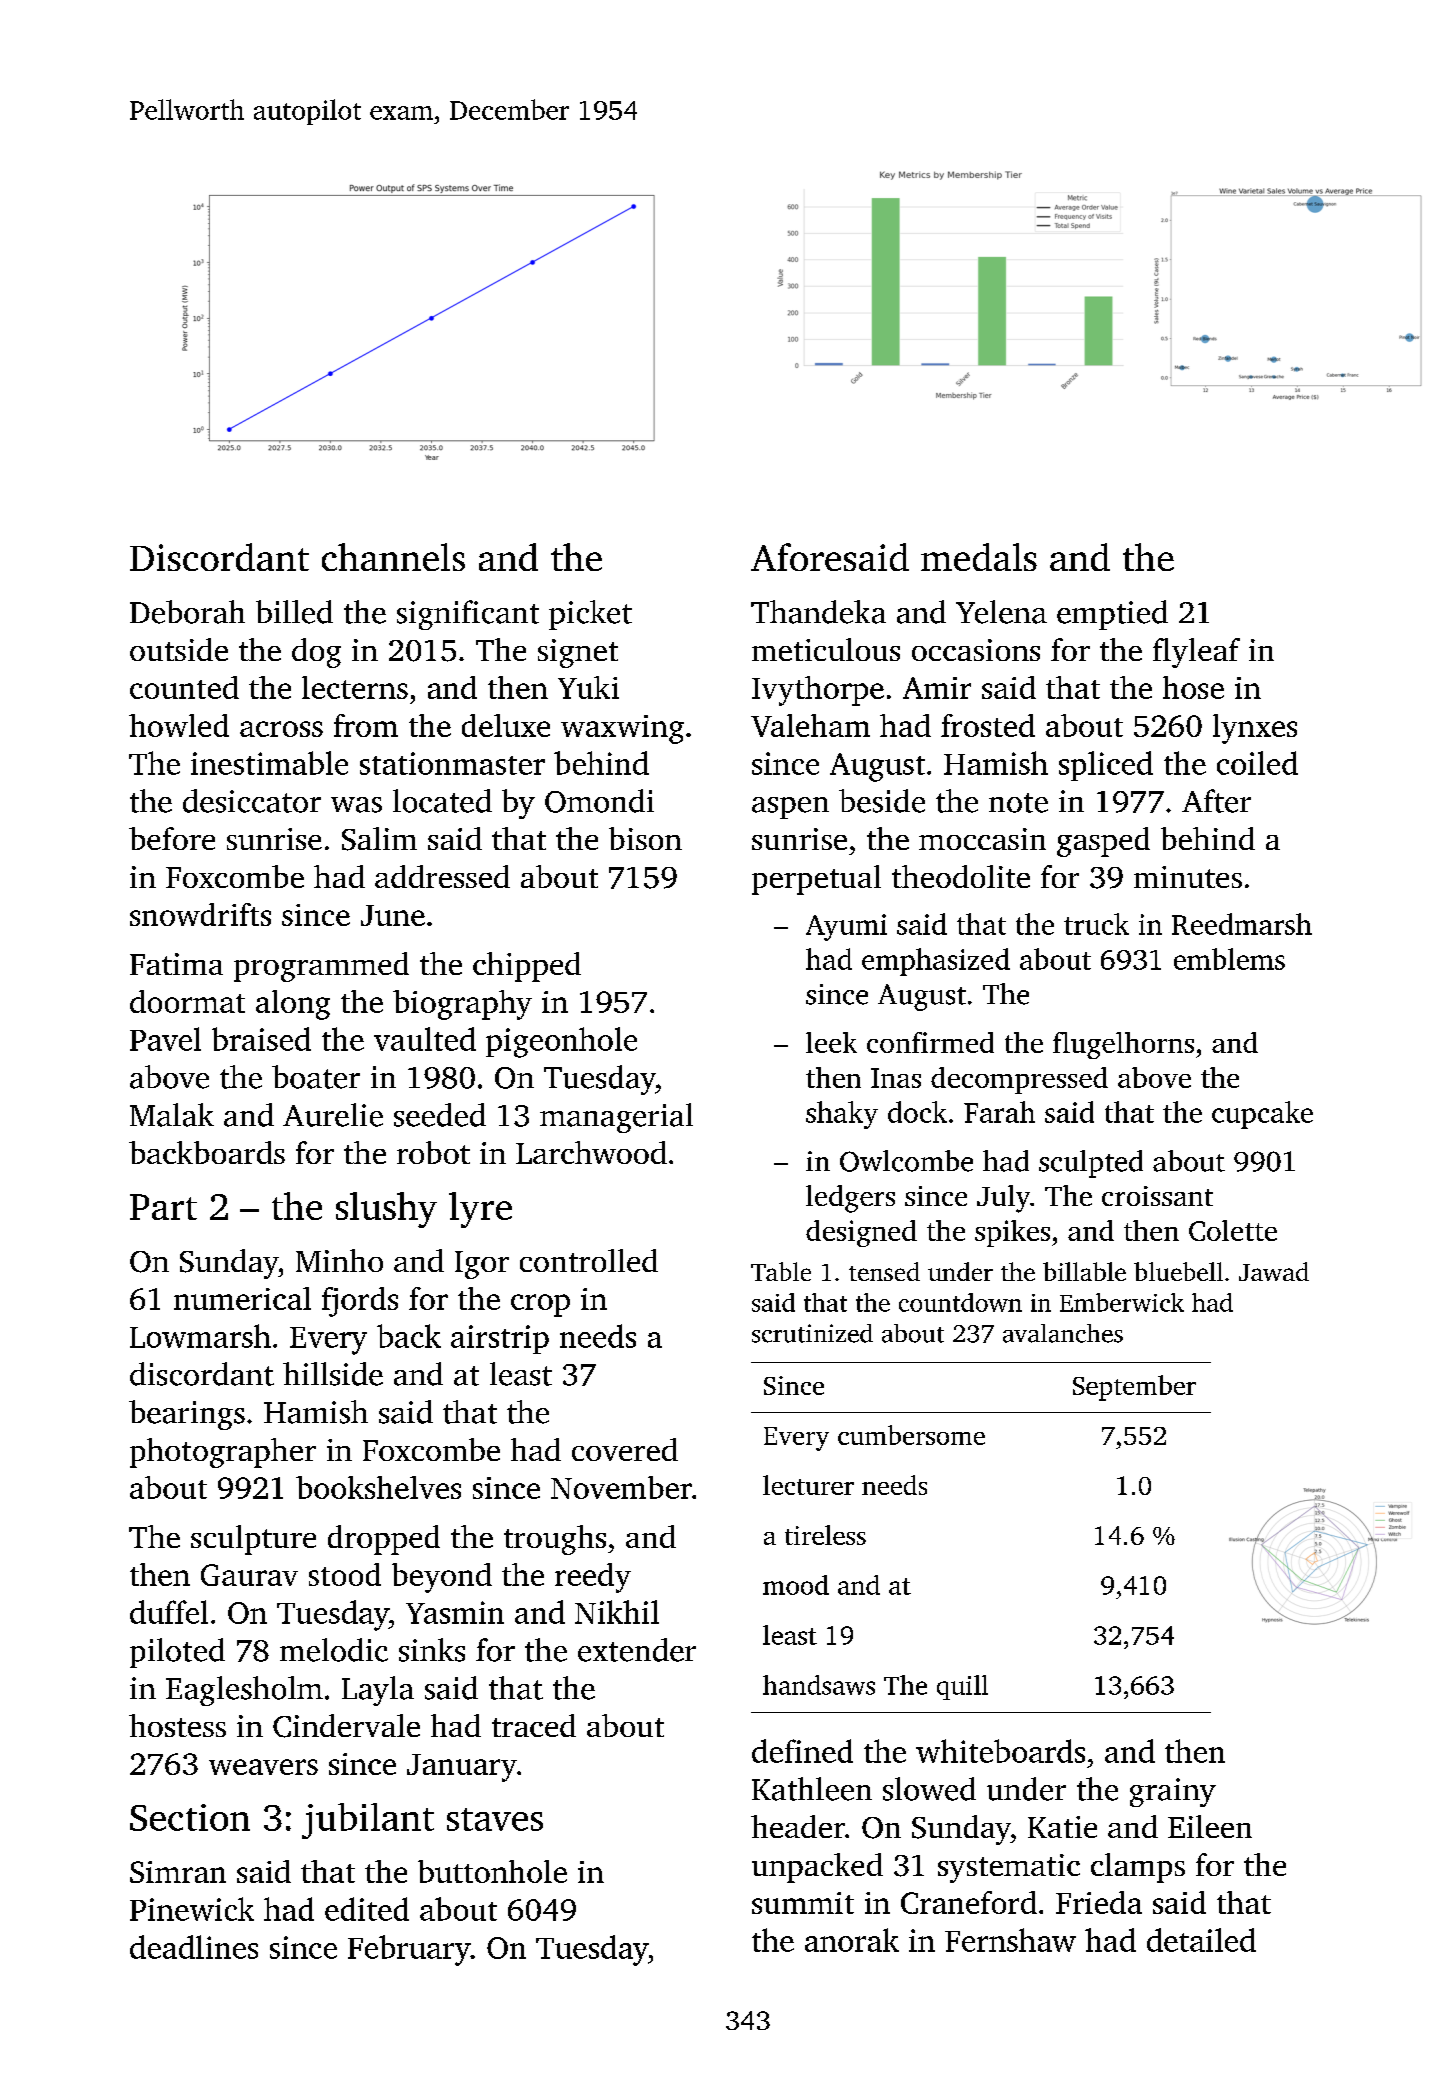 The width and height of the document is (1450, 2100). I want to click on sculpted, so click(1091, 1164).
